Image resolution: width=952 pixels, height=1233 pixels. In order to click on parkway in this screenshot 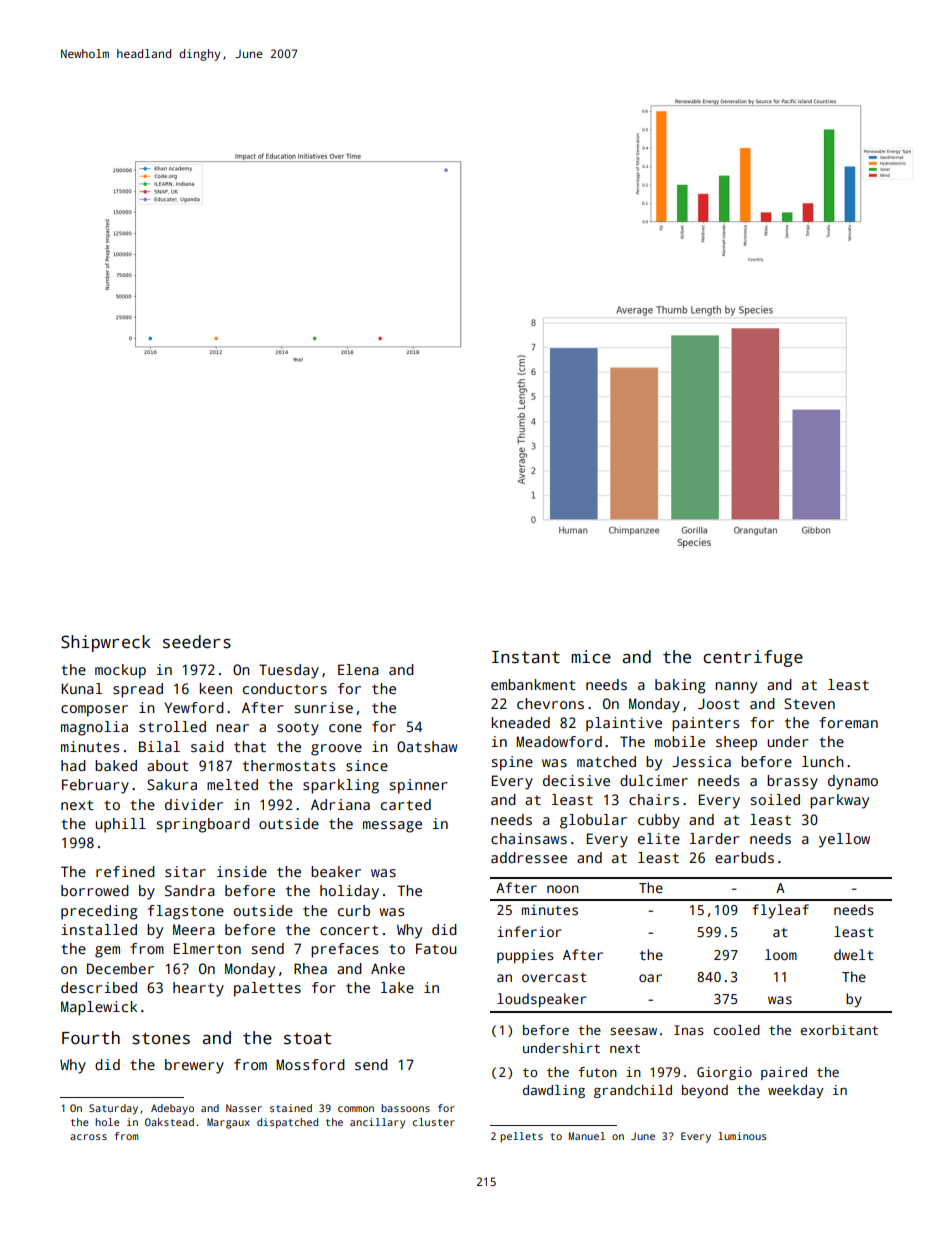, I will do `click(839, 801)`.
